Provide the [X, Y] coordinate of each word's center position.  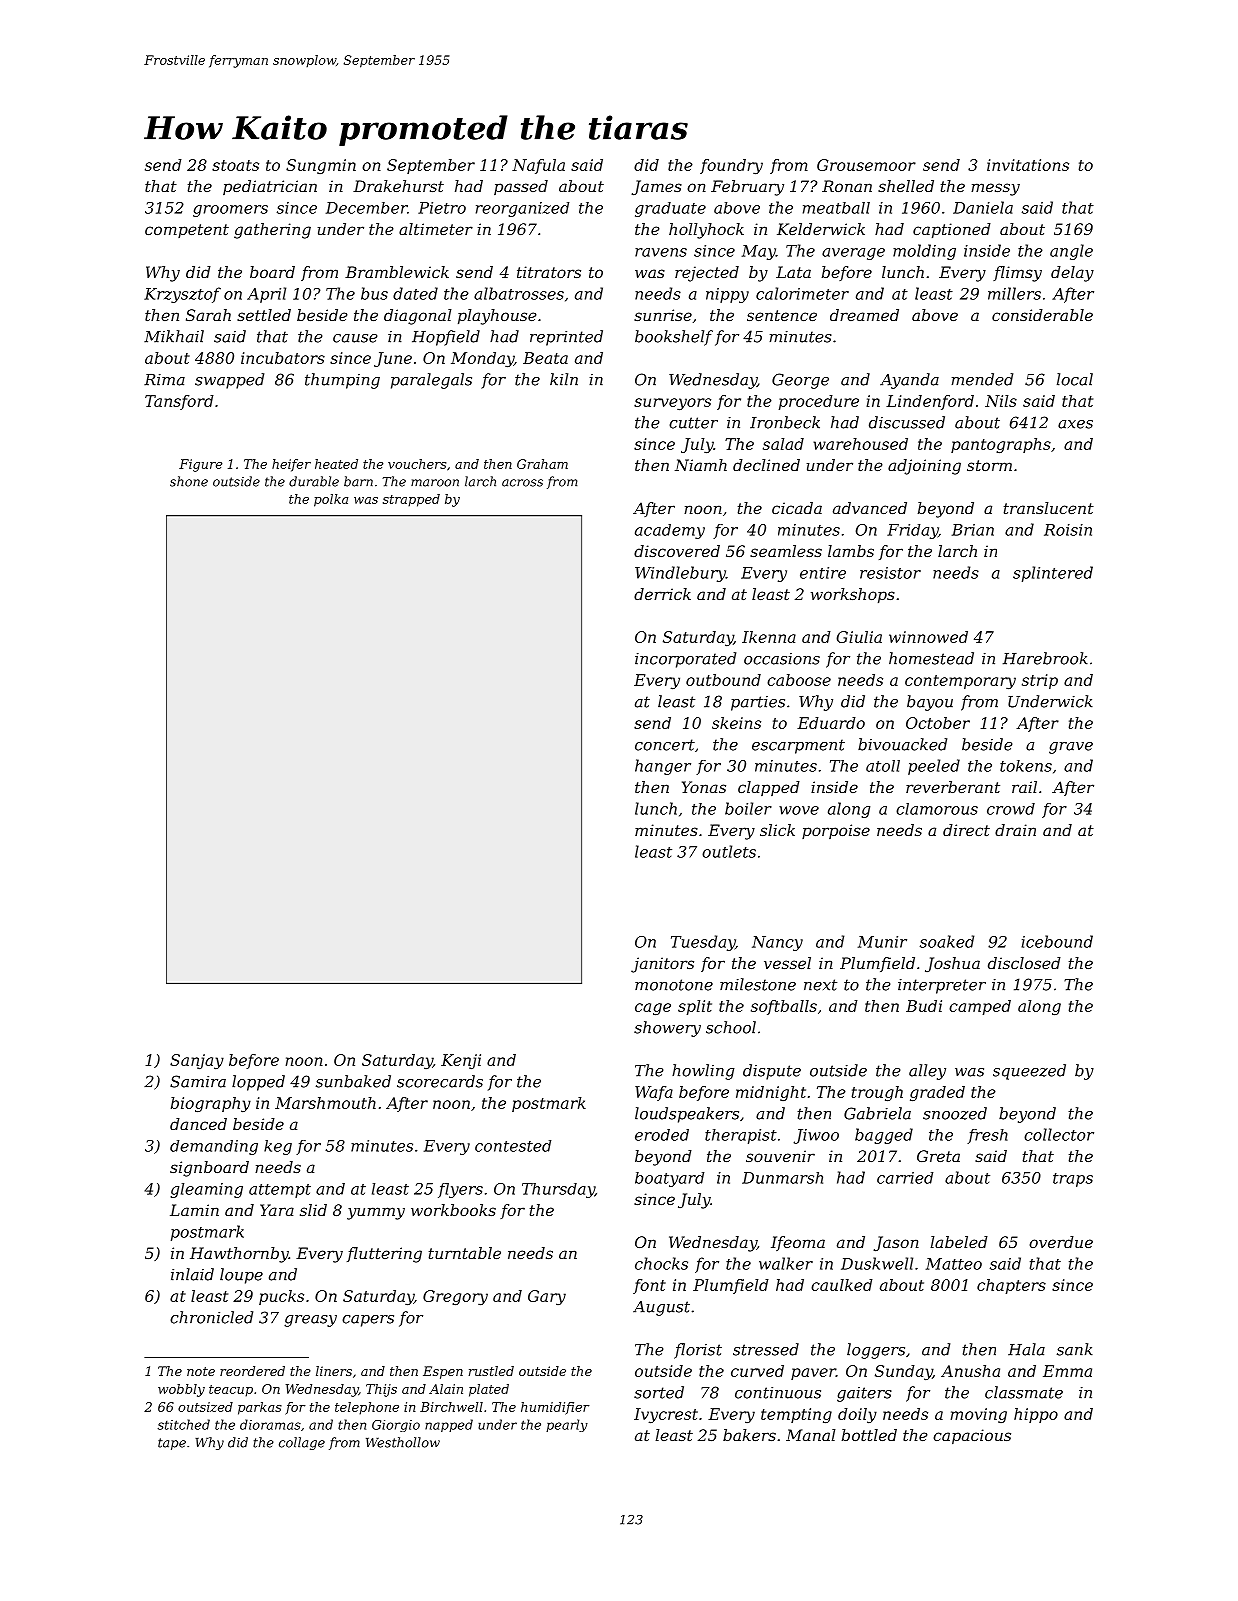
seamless [786, 551]
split [695, 1007]
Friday [912, 531]
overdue [1061, 1242]
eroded [662, 1135]
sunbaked [353, 1081]
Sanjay [197, 1061]
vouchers [417, 464]
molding [924, 252]
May [759, 252]
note [201, 1371]
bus [374, 293]
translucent [1049, 508]
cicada [797, 508]
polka [331, 500]
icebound [1057, 941]
